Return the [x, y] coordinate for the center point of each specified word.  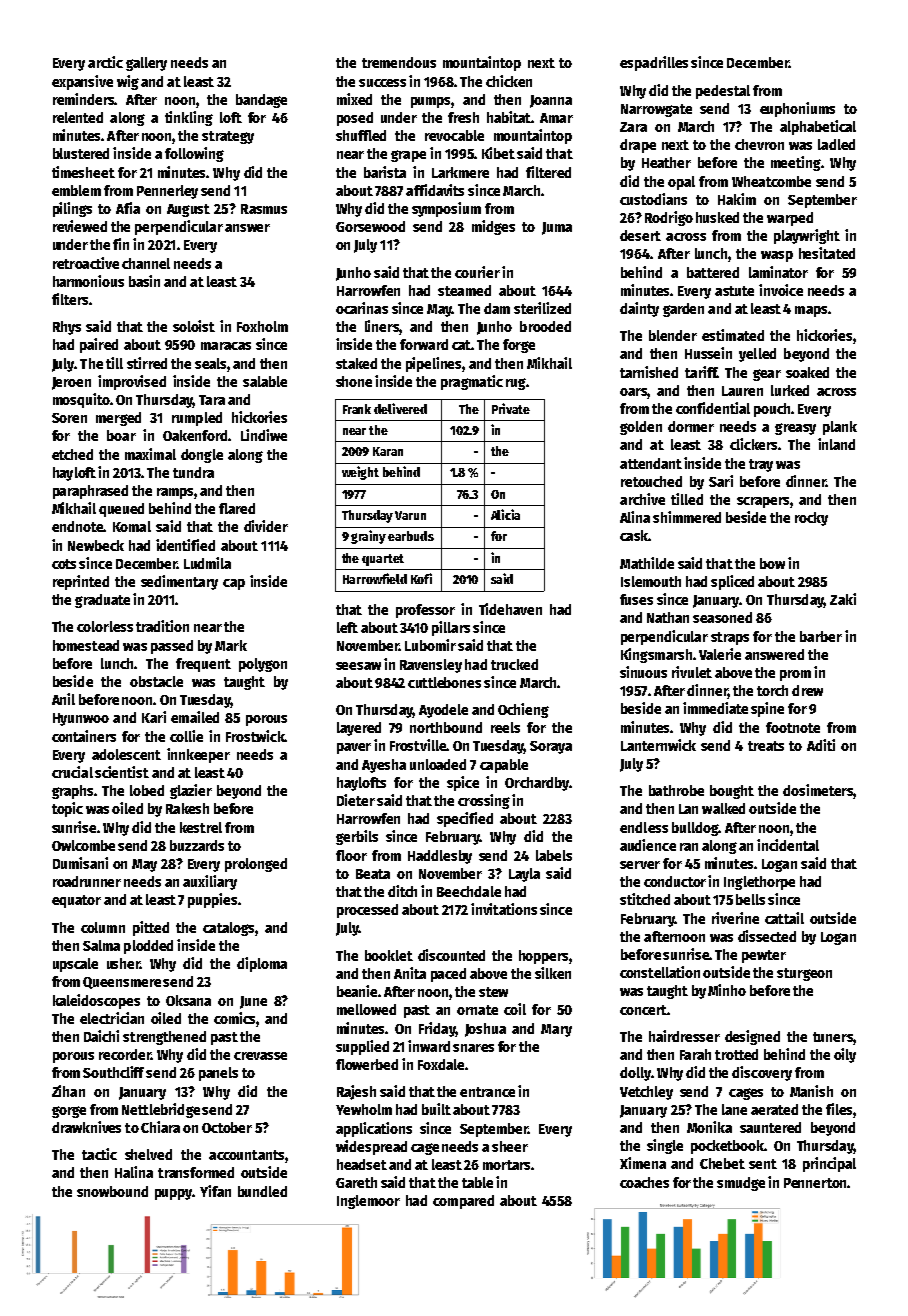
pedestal [723, 92]
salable [265, 381]
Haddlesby [440, 857]
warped [790, 219]
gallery [146, 64]
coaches [644, 1182]
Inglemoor [368, 1202]
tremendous [399, 62]
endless [644, 827]
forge [519, 346]
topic [67, 809]
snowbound [112, 1191]
